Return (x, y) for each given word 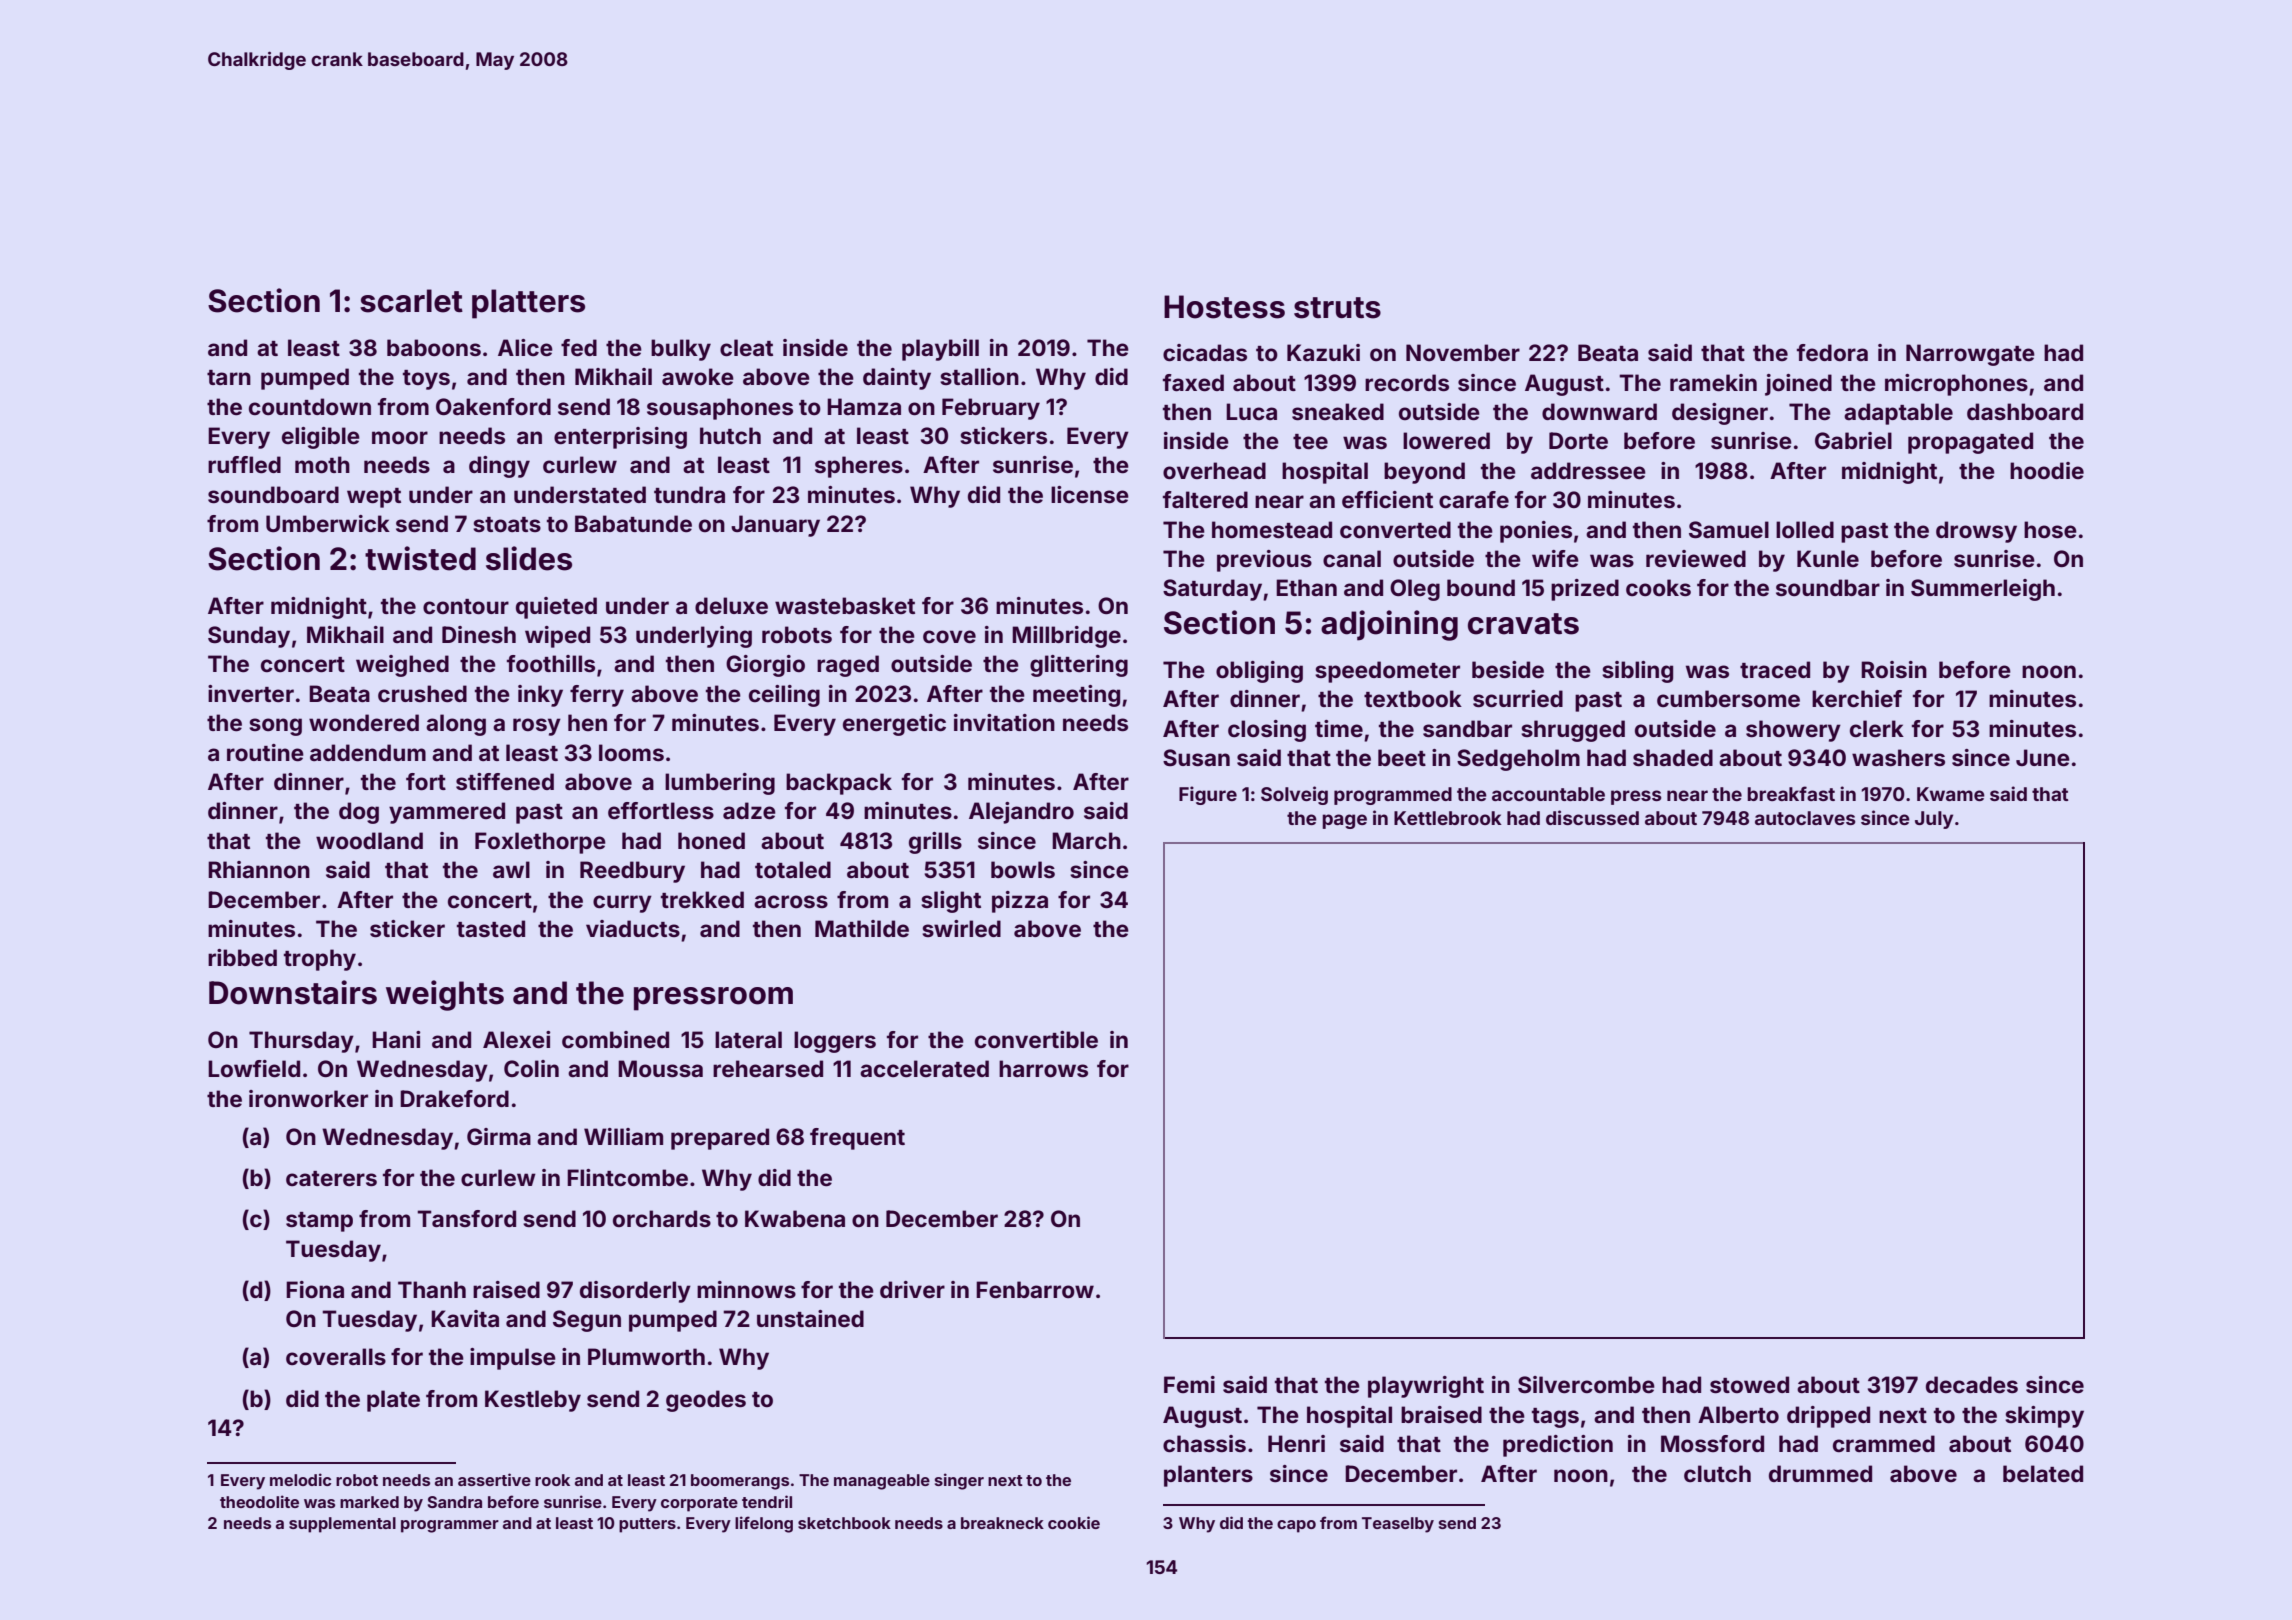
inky (540, 696)
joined (1798, 385)
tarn (229, 377)
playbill (940, 350)
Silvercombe (1586, 1385)
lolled (1805, 530)
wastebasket (845, 606)
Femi (1189, 1384)
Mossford (1712, 1443)
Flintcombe (627, 1178)
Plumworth (646, 1356)
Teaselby (1398, 1525)
